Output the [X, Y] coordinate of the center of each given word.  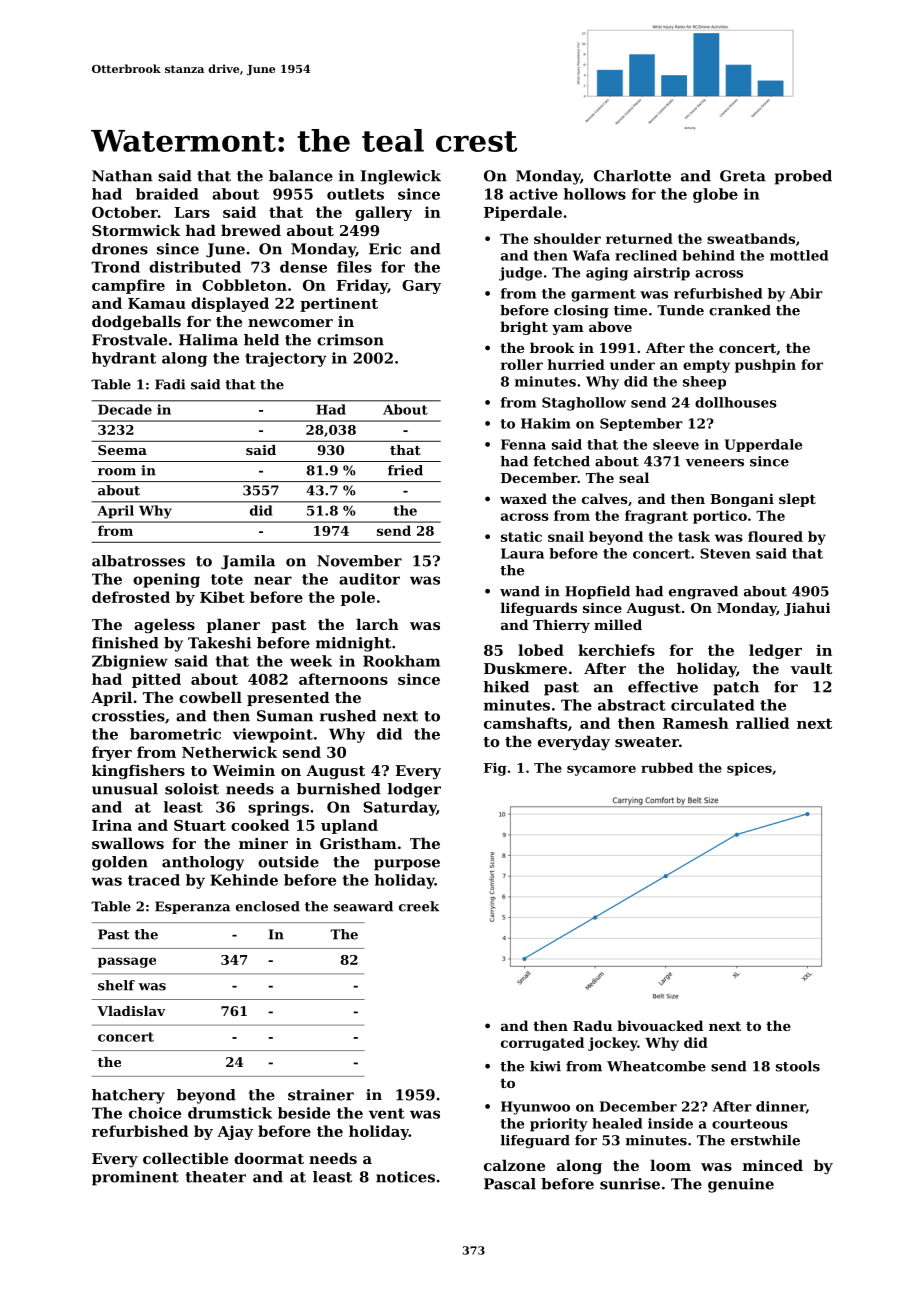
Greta [743, 176]
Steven [725, 553]
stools [798, 1066]
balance [301, 176]
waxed [523, 498]
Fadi [170, 384]
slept [797, 500]
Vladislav [131, 1011]
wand [520, 591]
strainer [321, 1095]
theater [216, 1177]
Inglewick [401, 177]
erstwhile [765, 1140]
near [273, 580]
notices [405, 1177]
